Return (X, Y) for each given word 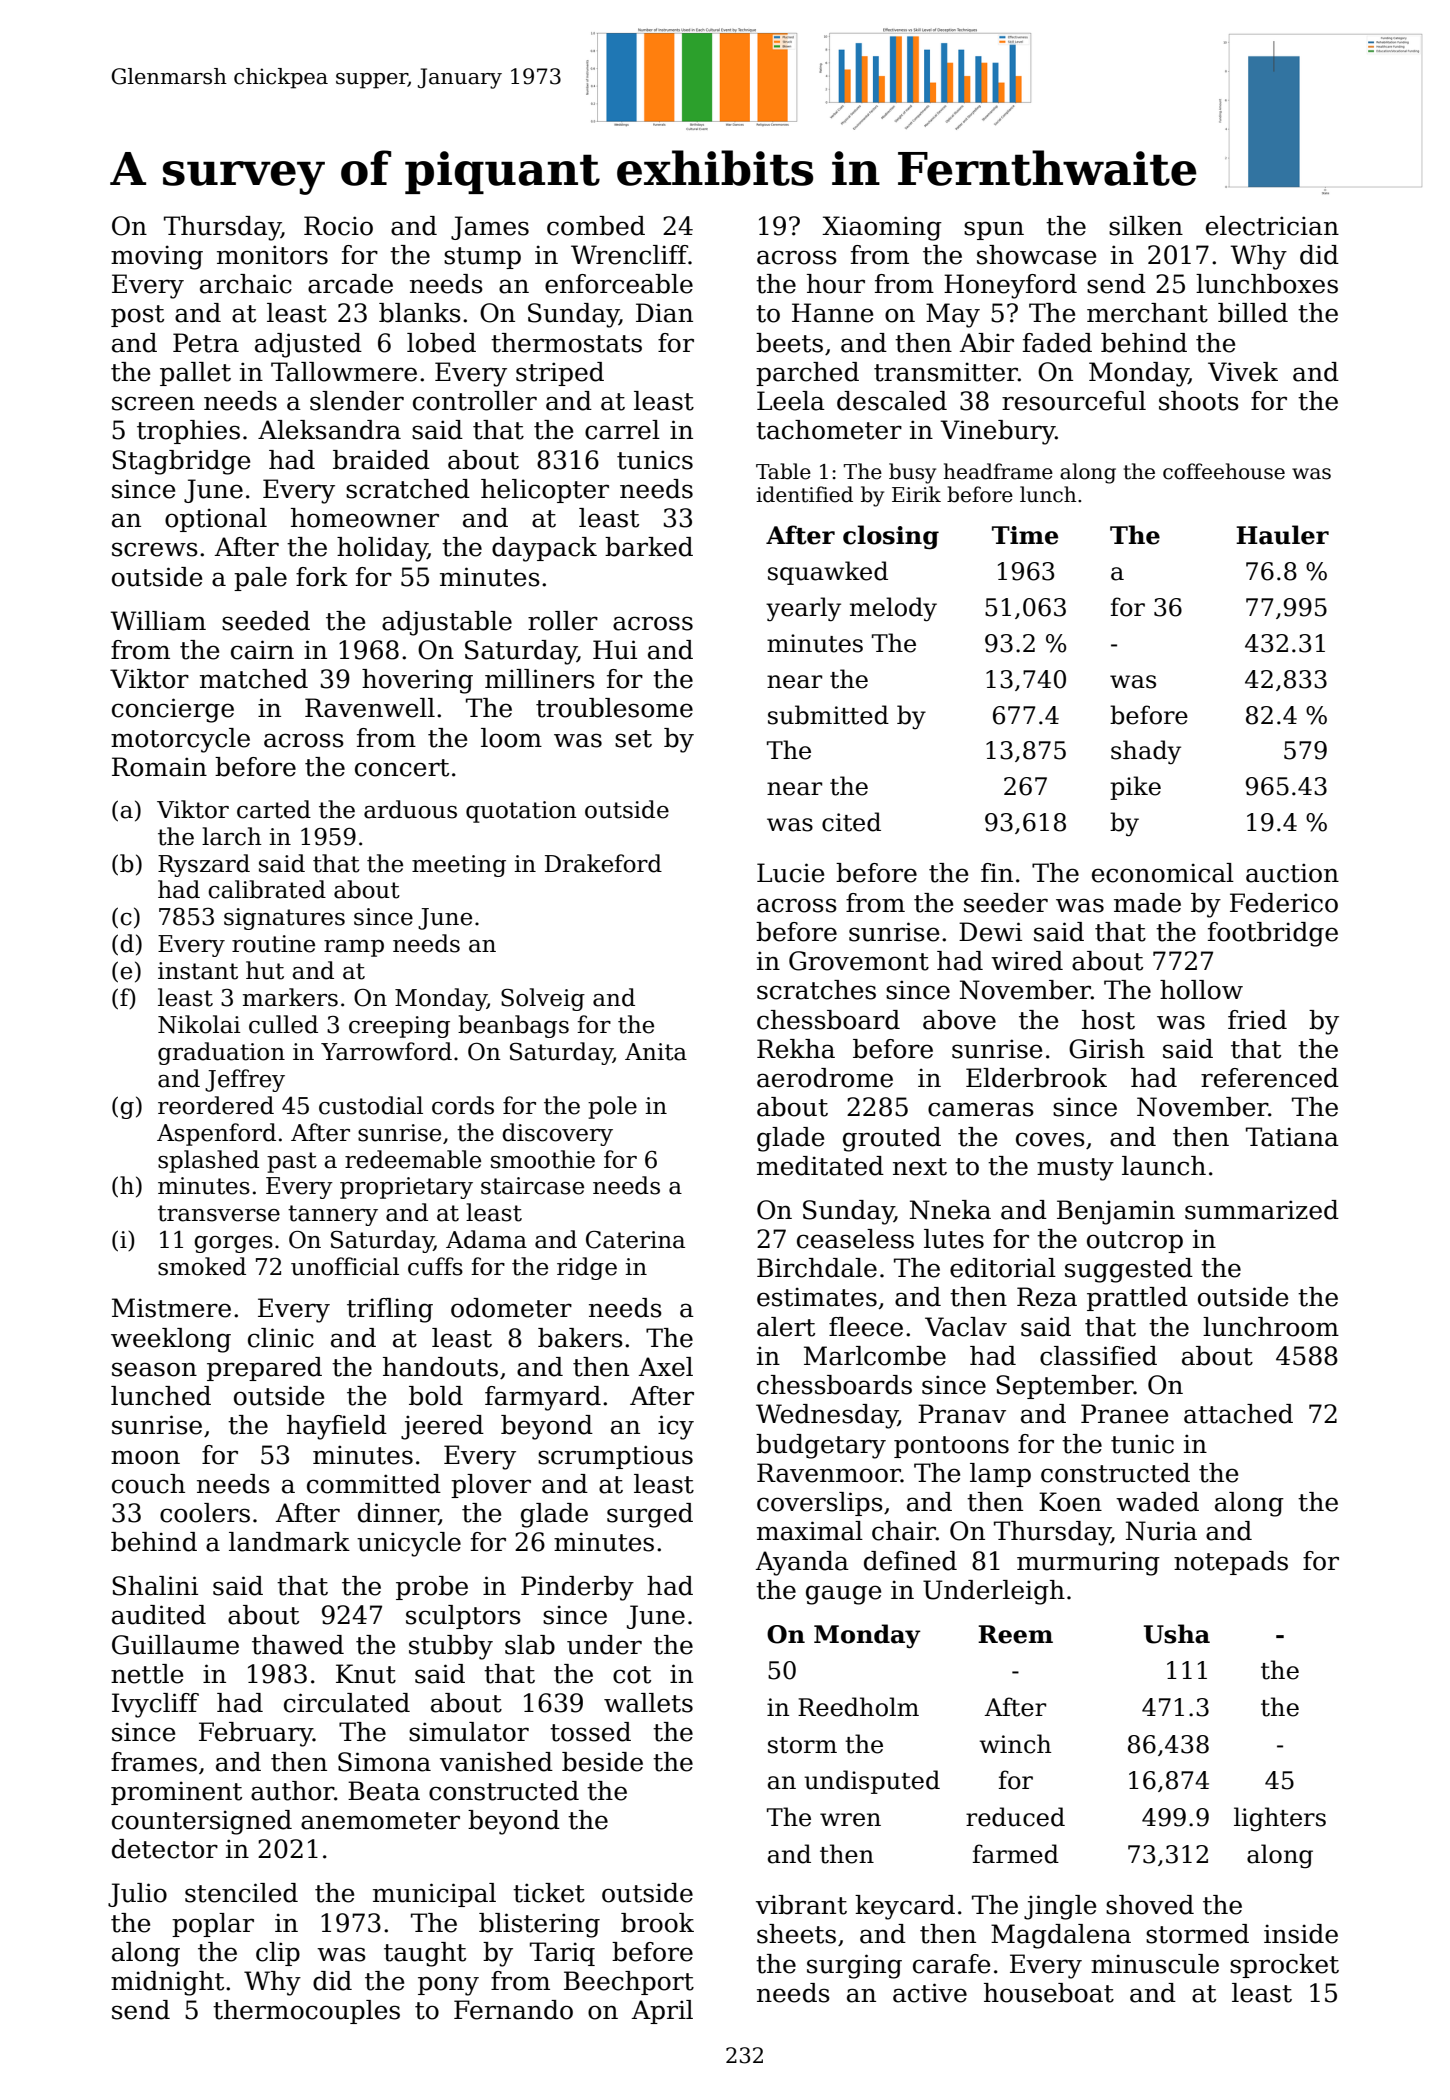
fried (1257, 1020)
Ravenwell (370, 708)
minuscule (1155, 1964)
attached (1238, 1414)
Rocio (338, 226)
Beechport (629, 1983)
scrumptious (615, 1457)
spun (994, 230)
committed (374, 1484)
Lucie (790, 873)
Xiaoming (882, 228)
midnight (167, 1983)
